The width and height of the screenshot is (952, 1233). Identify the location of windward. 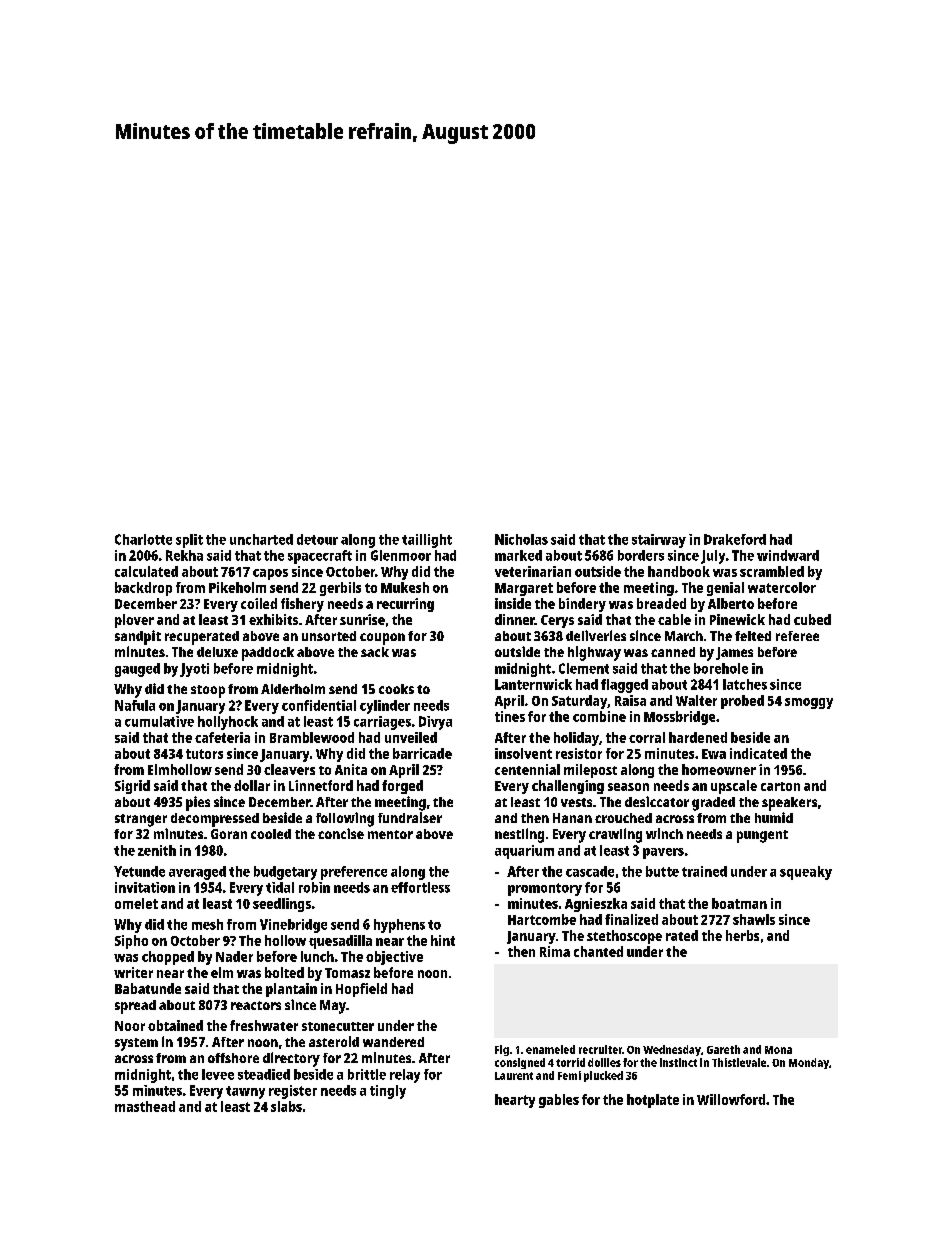
(788, 555).
